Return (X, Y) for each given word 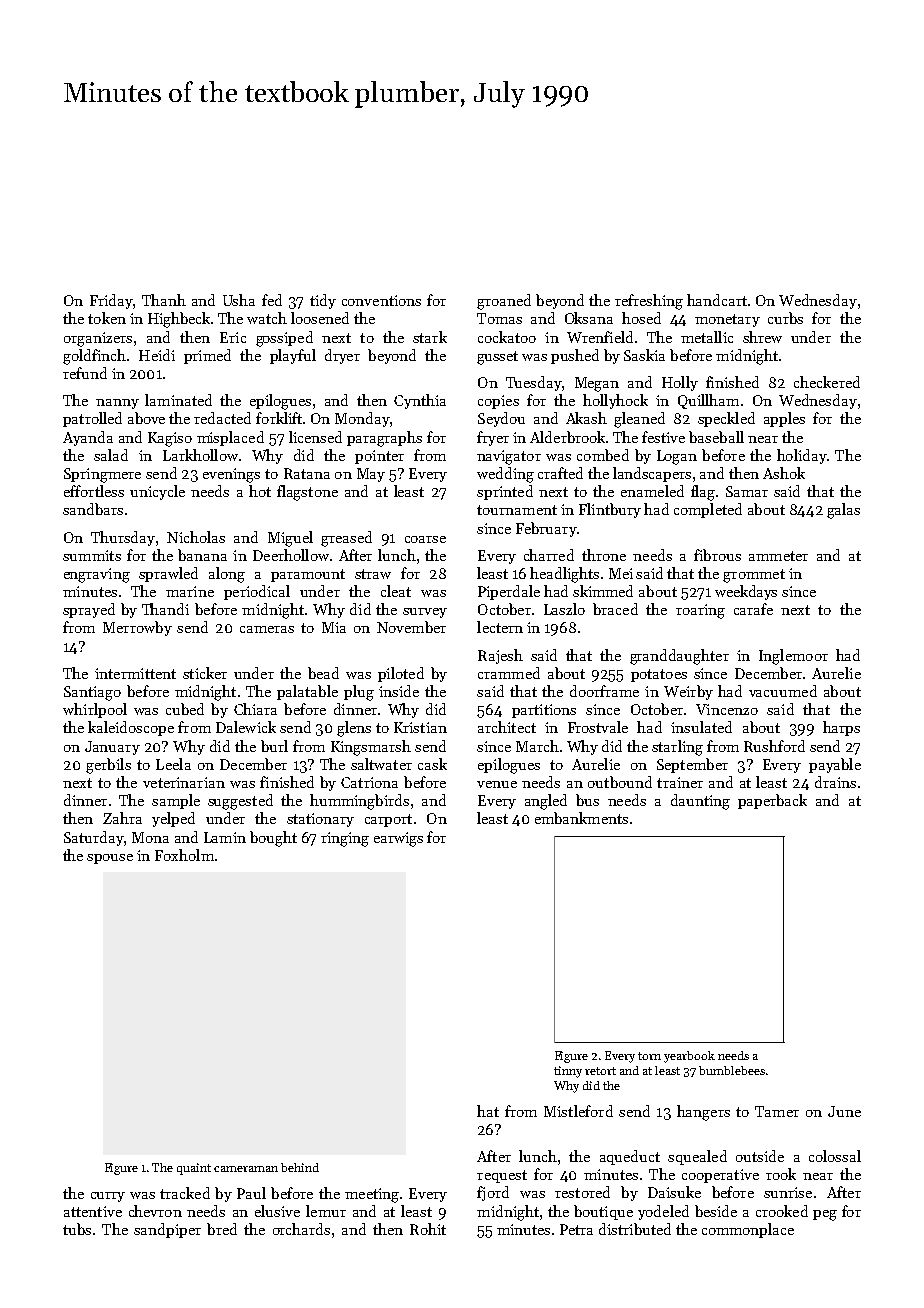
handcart (717, 300)
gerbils (108, 766)
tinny (568, 1072)
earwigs (398, 839)
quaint (194, 1169)
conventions (381, 300)
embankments (581, 818)
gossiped (284, 339)
